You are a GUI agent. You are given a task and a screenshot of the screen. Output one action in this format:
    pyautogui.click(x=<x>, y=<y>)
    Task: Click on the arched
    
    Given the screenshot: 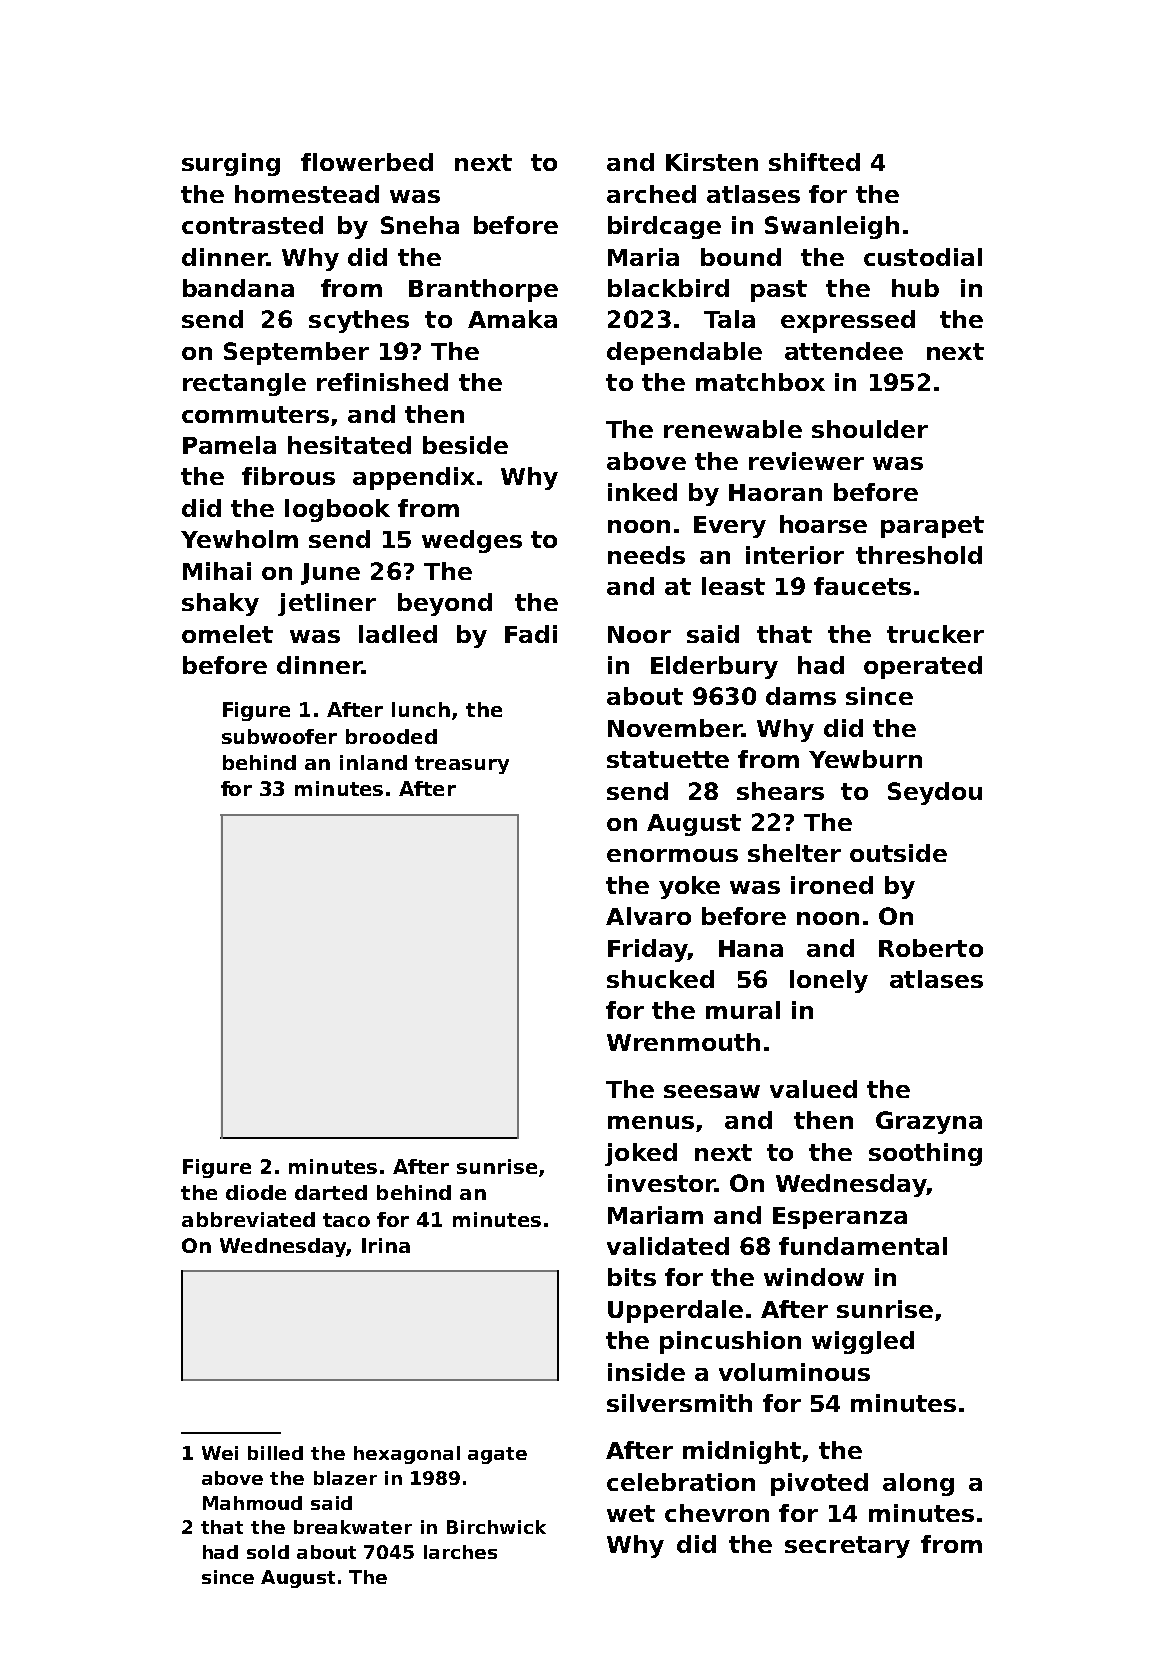 What is the action you would take?
    pyautogui.click(x=651, y=194)
